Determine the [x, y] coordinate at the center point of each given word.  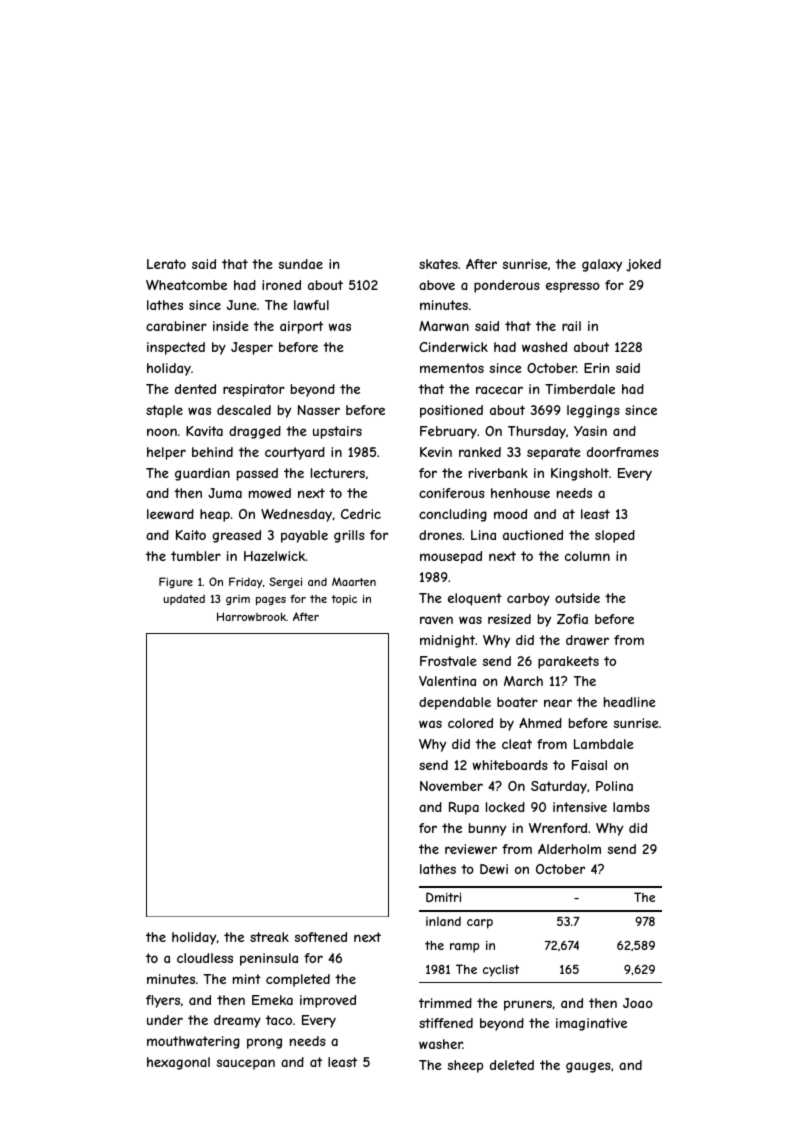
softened [321, 937]
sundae [301, 264]
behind [212, 452]
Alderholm [569, 849]
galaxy [602, 265]
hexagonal [178, 1063]
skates [438, 264]
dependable [455, 703]
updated [184, 600]
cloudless [205, 958]
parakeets [568, 662]
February [448, 432]
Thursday [537, 432]
